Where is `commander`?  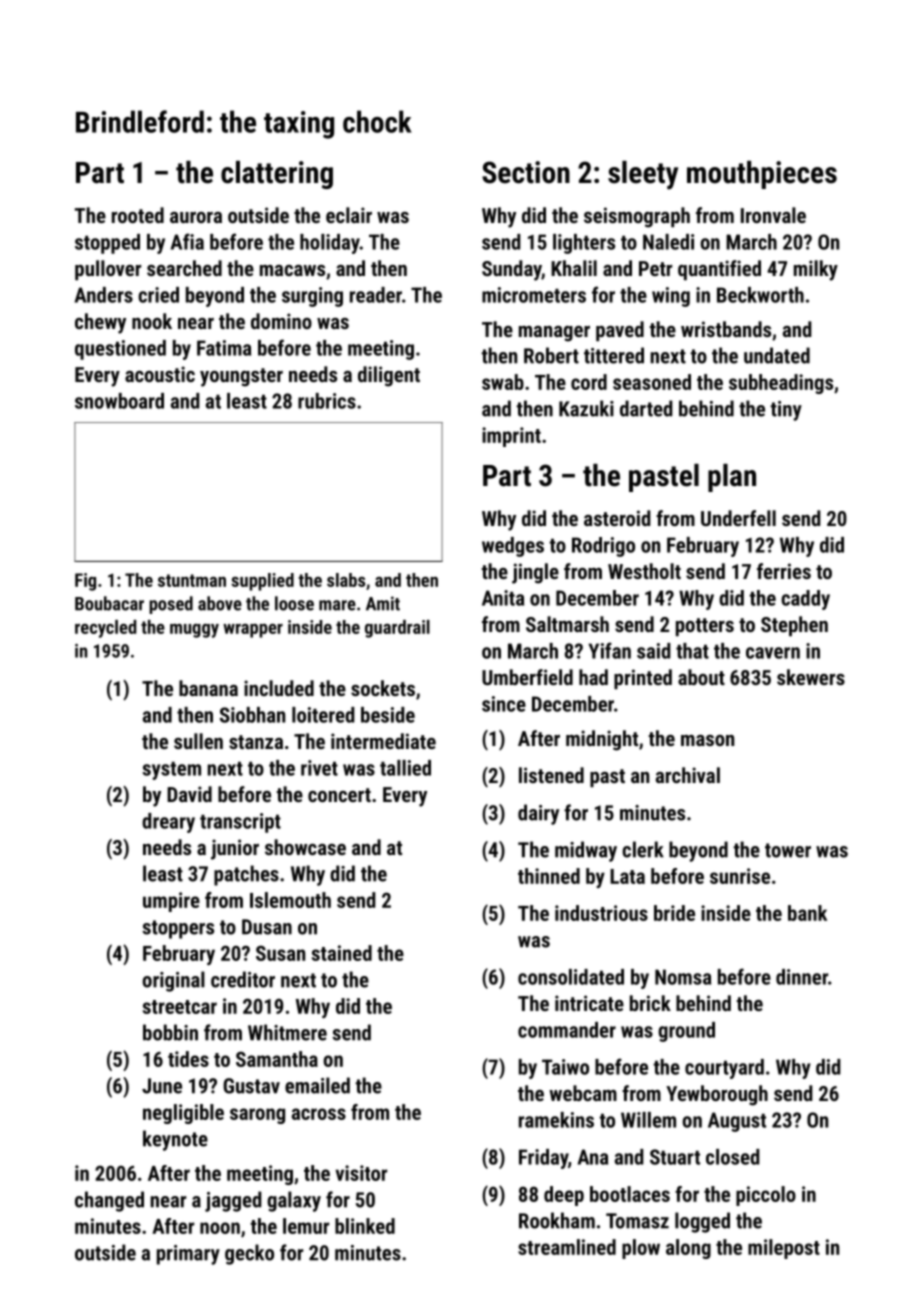 commander is located at coordinates (567, 1030).
